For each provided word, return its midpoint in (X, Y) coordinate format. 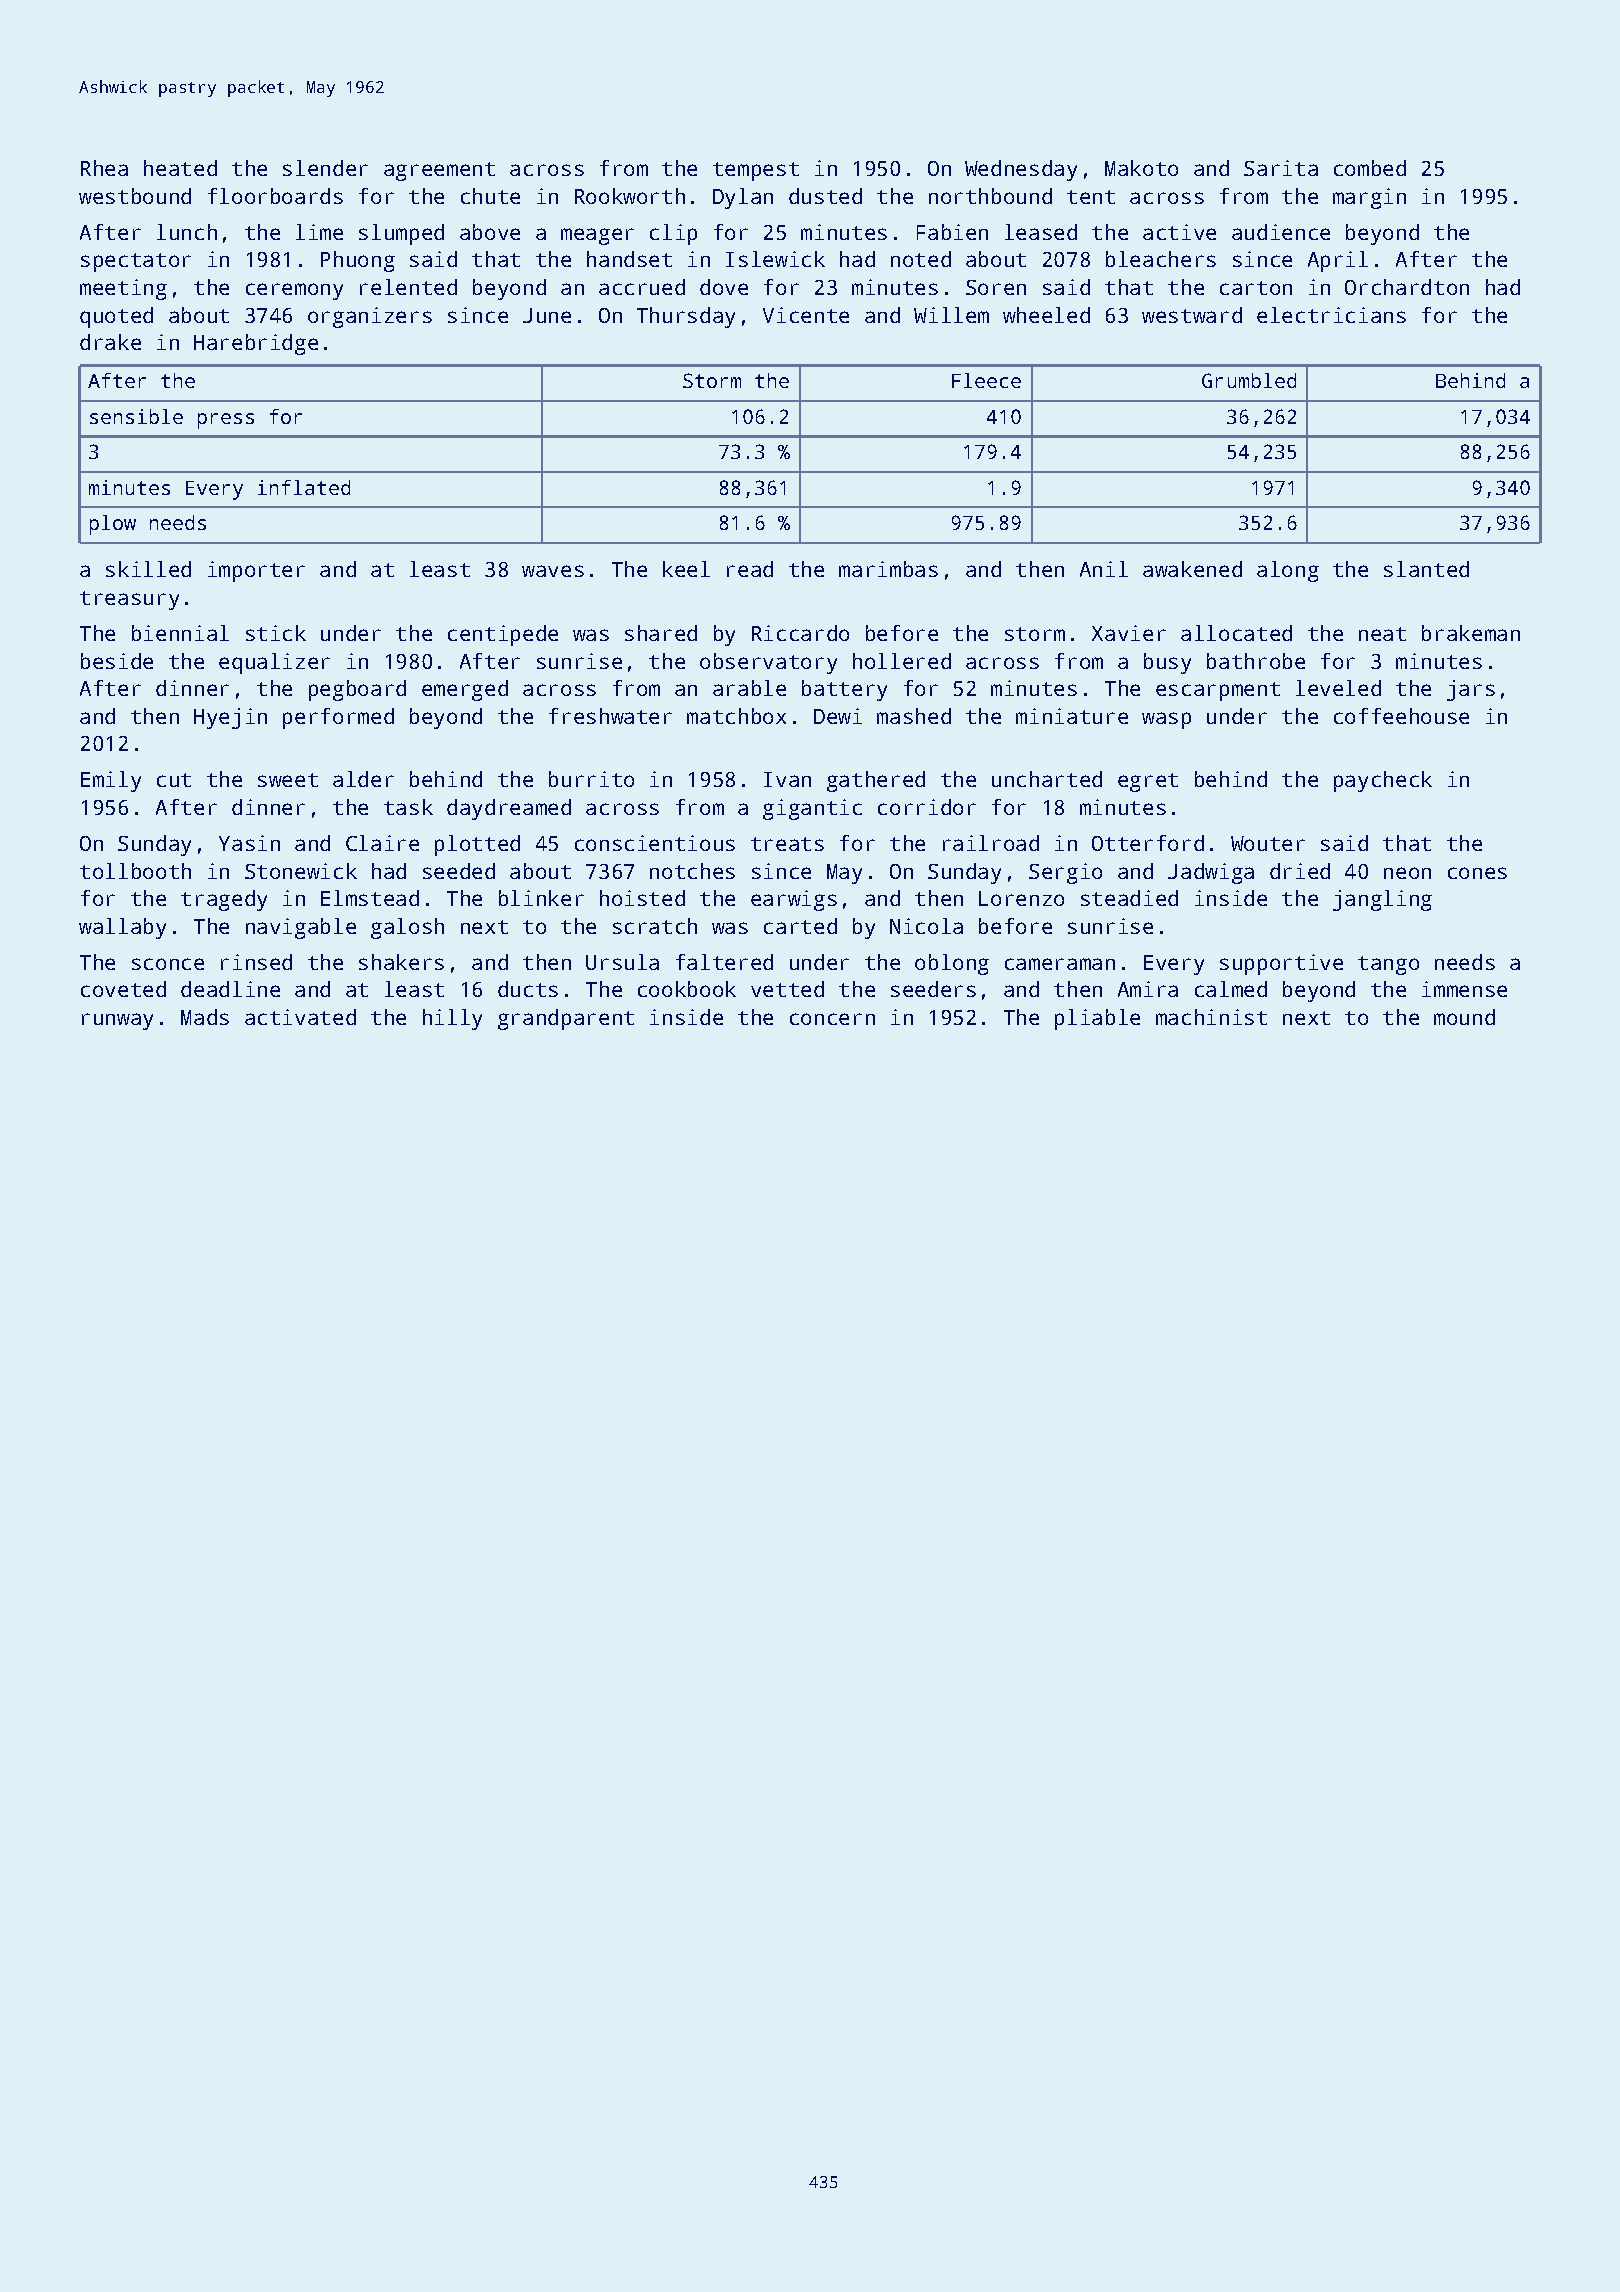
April (1338, 261)
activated (300, 1017)
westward (1192, 315)
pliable (1097, 1019)
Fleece (986, 380)
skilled (148, 569)
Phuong (358, 261)
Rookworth (630, 196)
